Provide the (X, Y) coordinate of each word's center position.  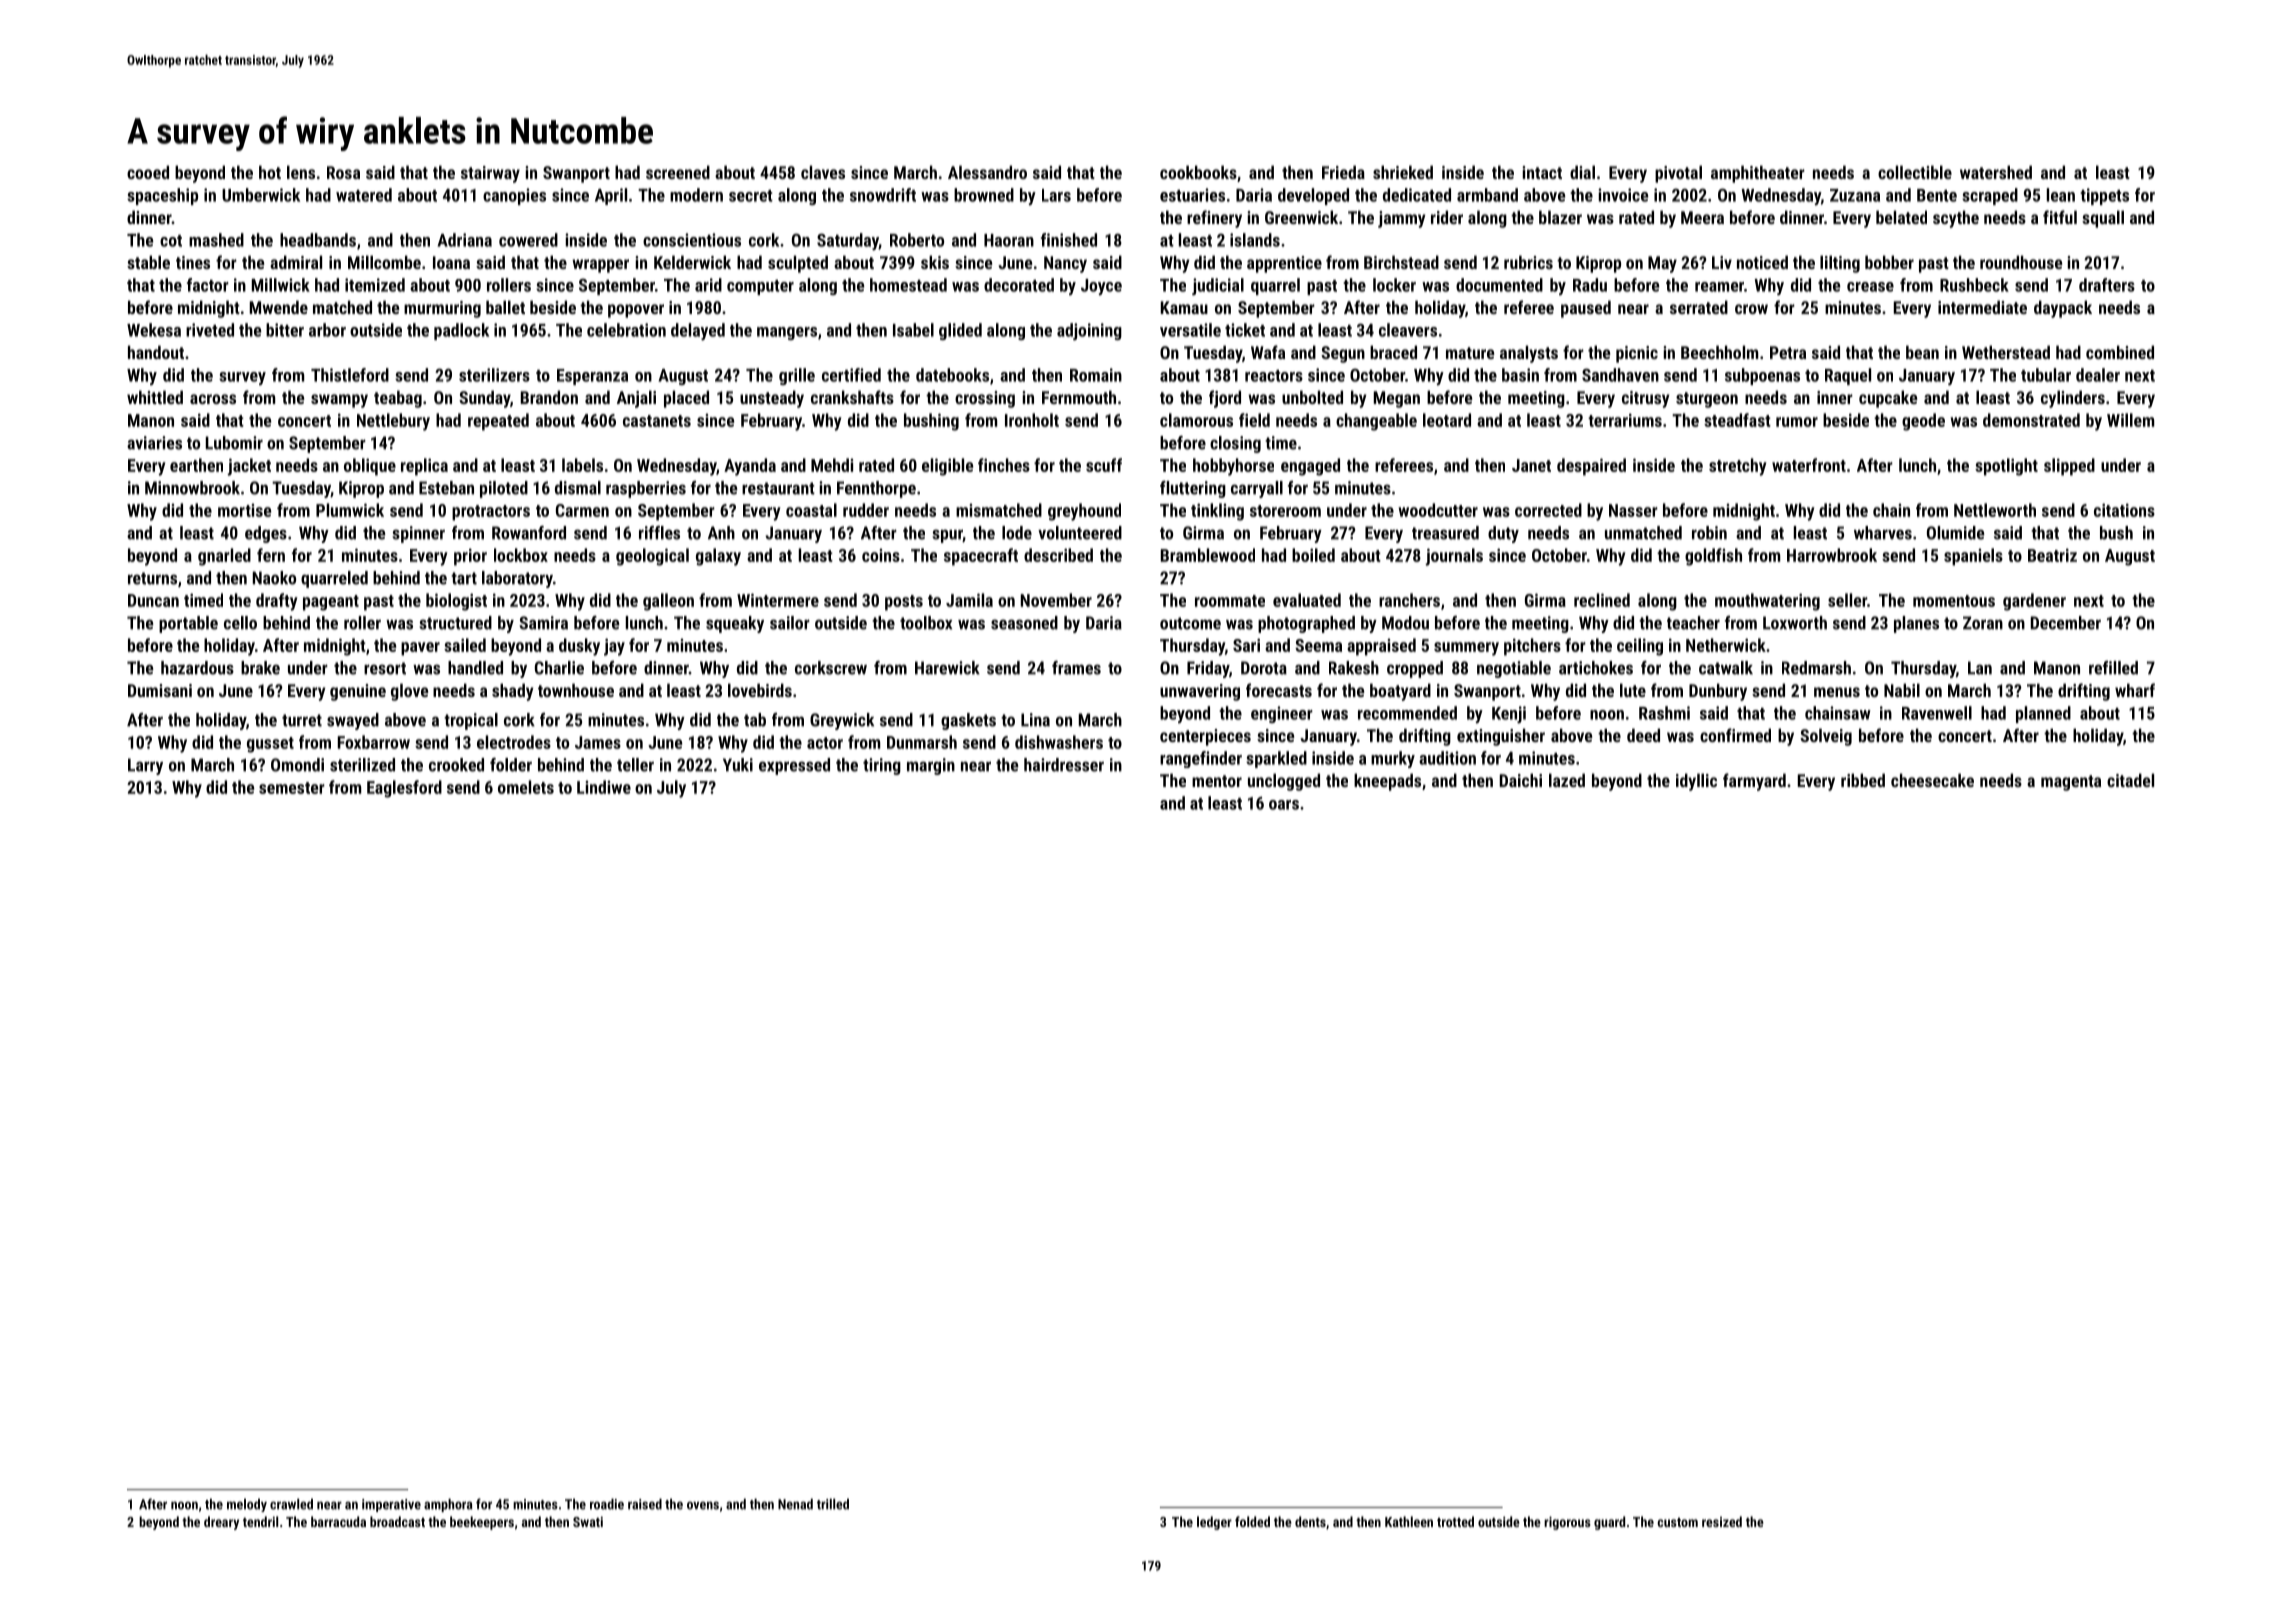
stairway (490, 174)
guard (1609, 1523)
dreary (221, 1523)
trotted (1455, 1521)
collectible (1915, 172)
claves (823, 172)
